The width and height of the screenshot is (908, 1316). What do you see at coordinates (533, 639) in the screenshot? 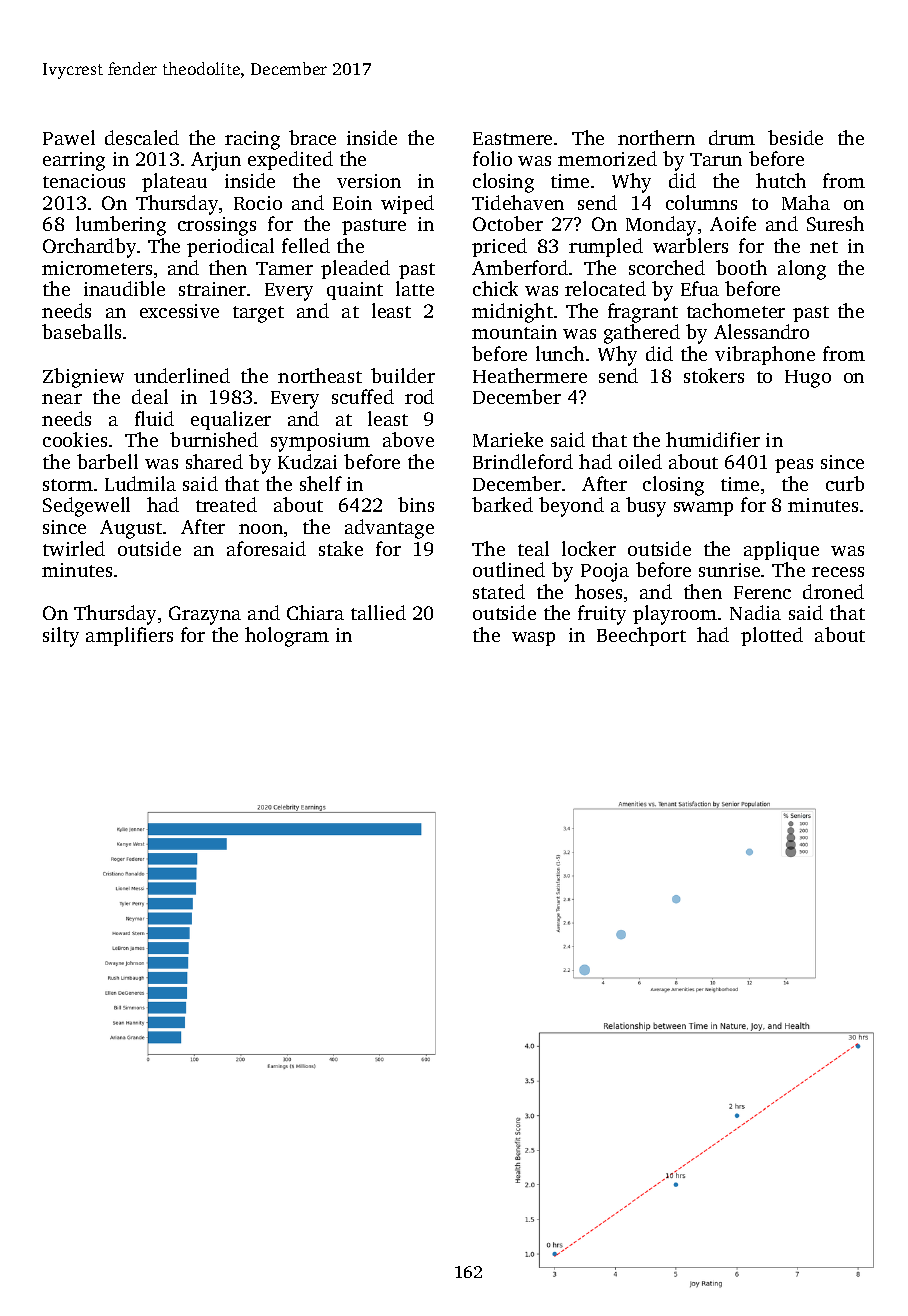
I see `wasp` at bounding box center [533, 639].
